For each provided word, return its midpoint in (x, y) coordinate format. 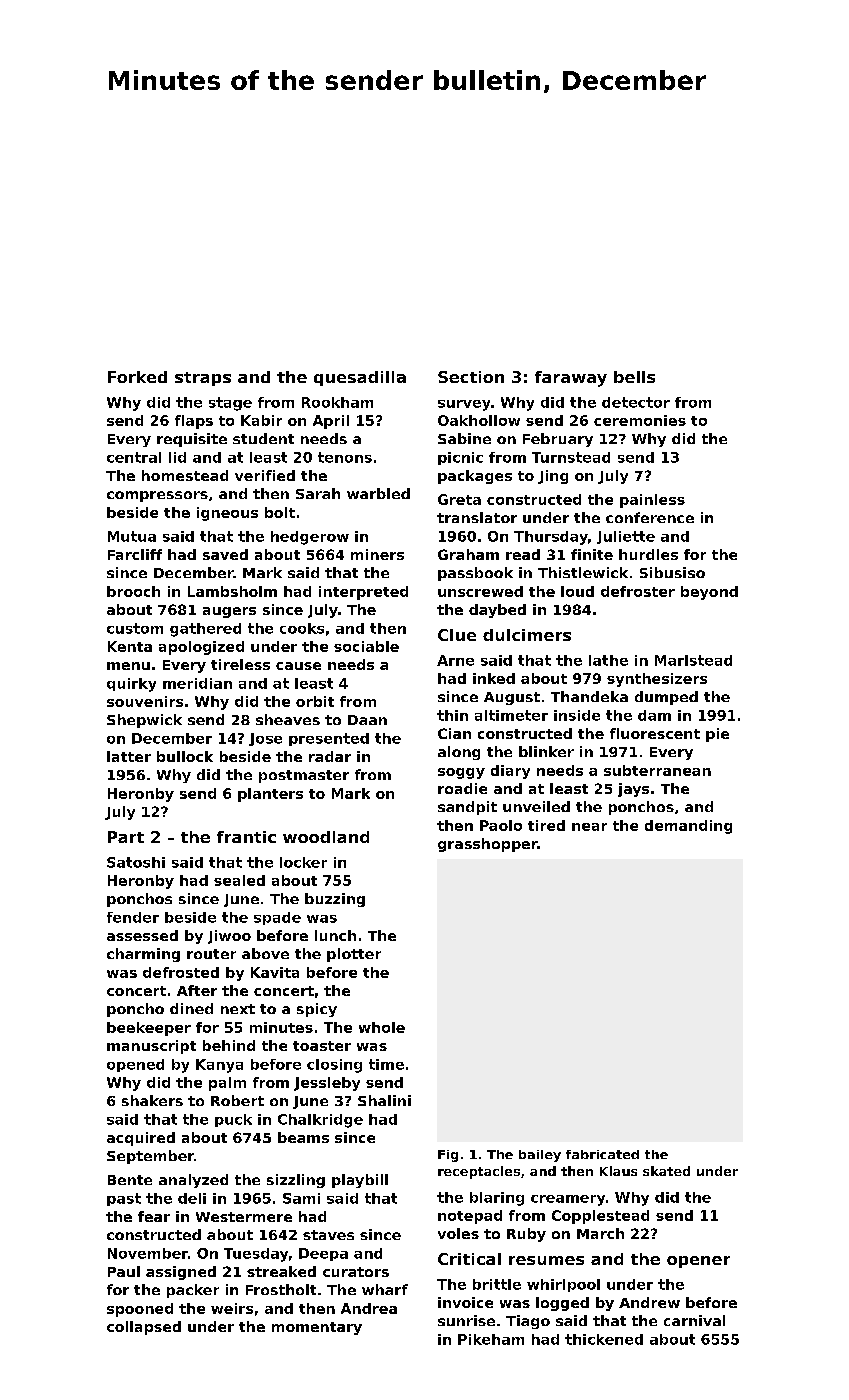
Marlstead (693, 660)
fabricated (602, 1154)
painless (652, 501)
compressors (157, 496)
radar (330, 756)
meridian (197, 683)
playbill (360, 1181)
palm (227, 1084)
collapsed (144, 1328)
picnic (460, 458)
